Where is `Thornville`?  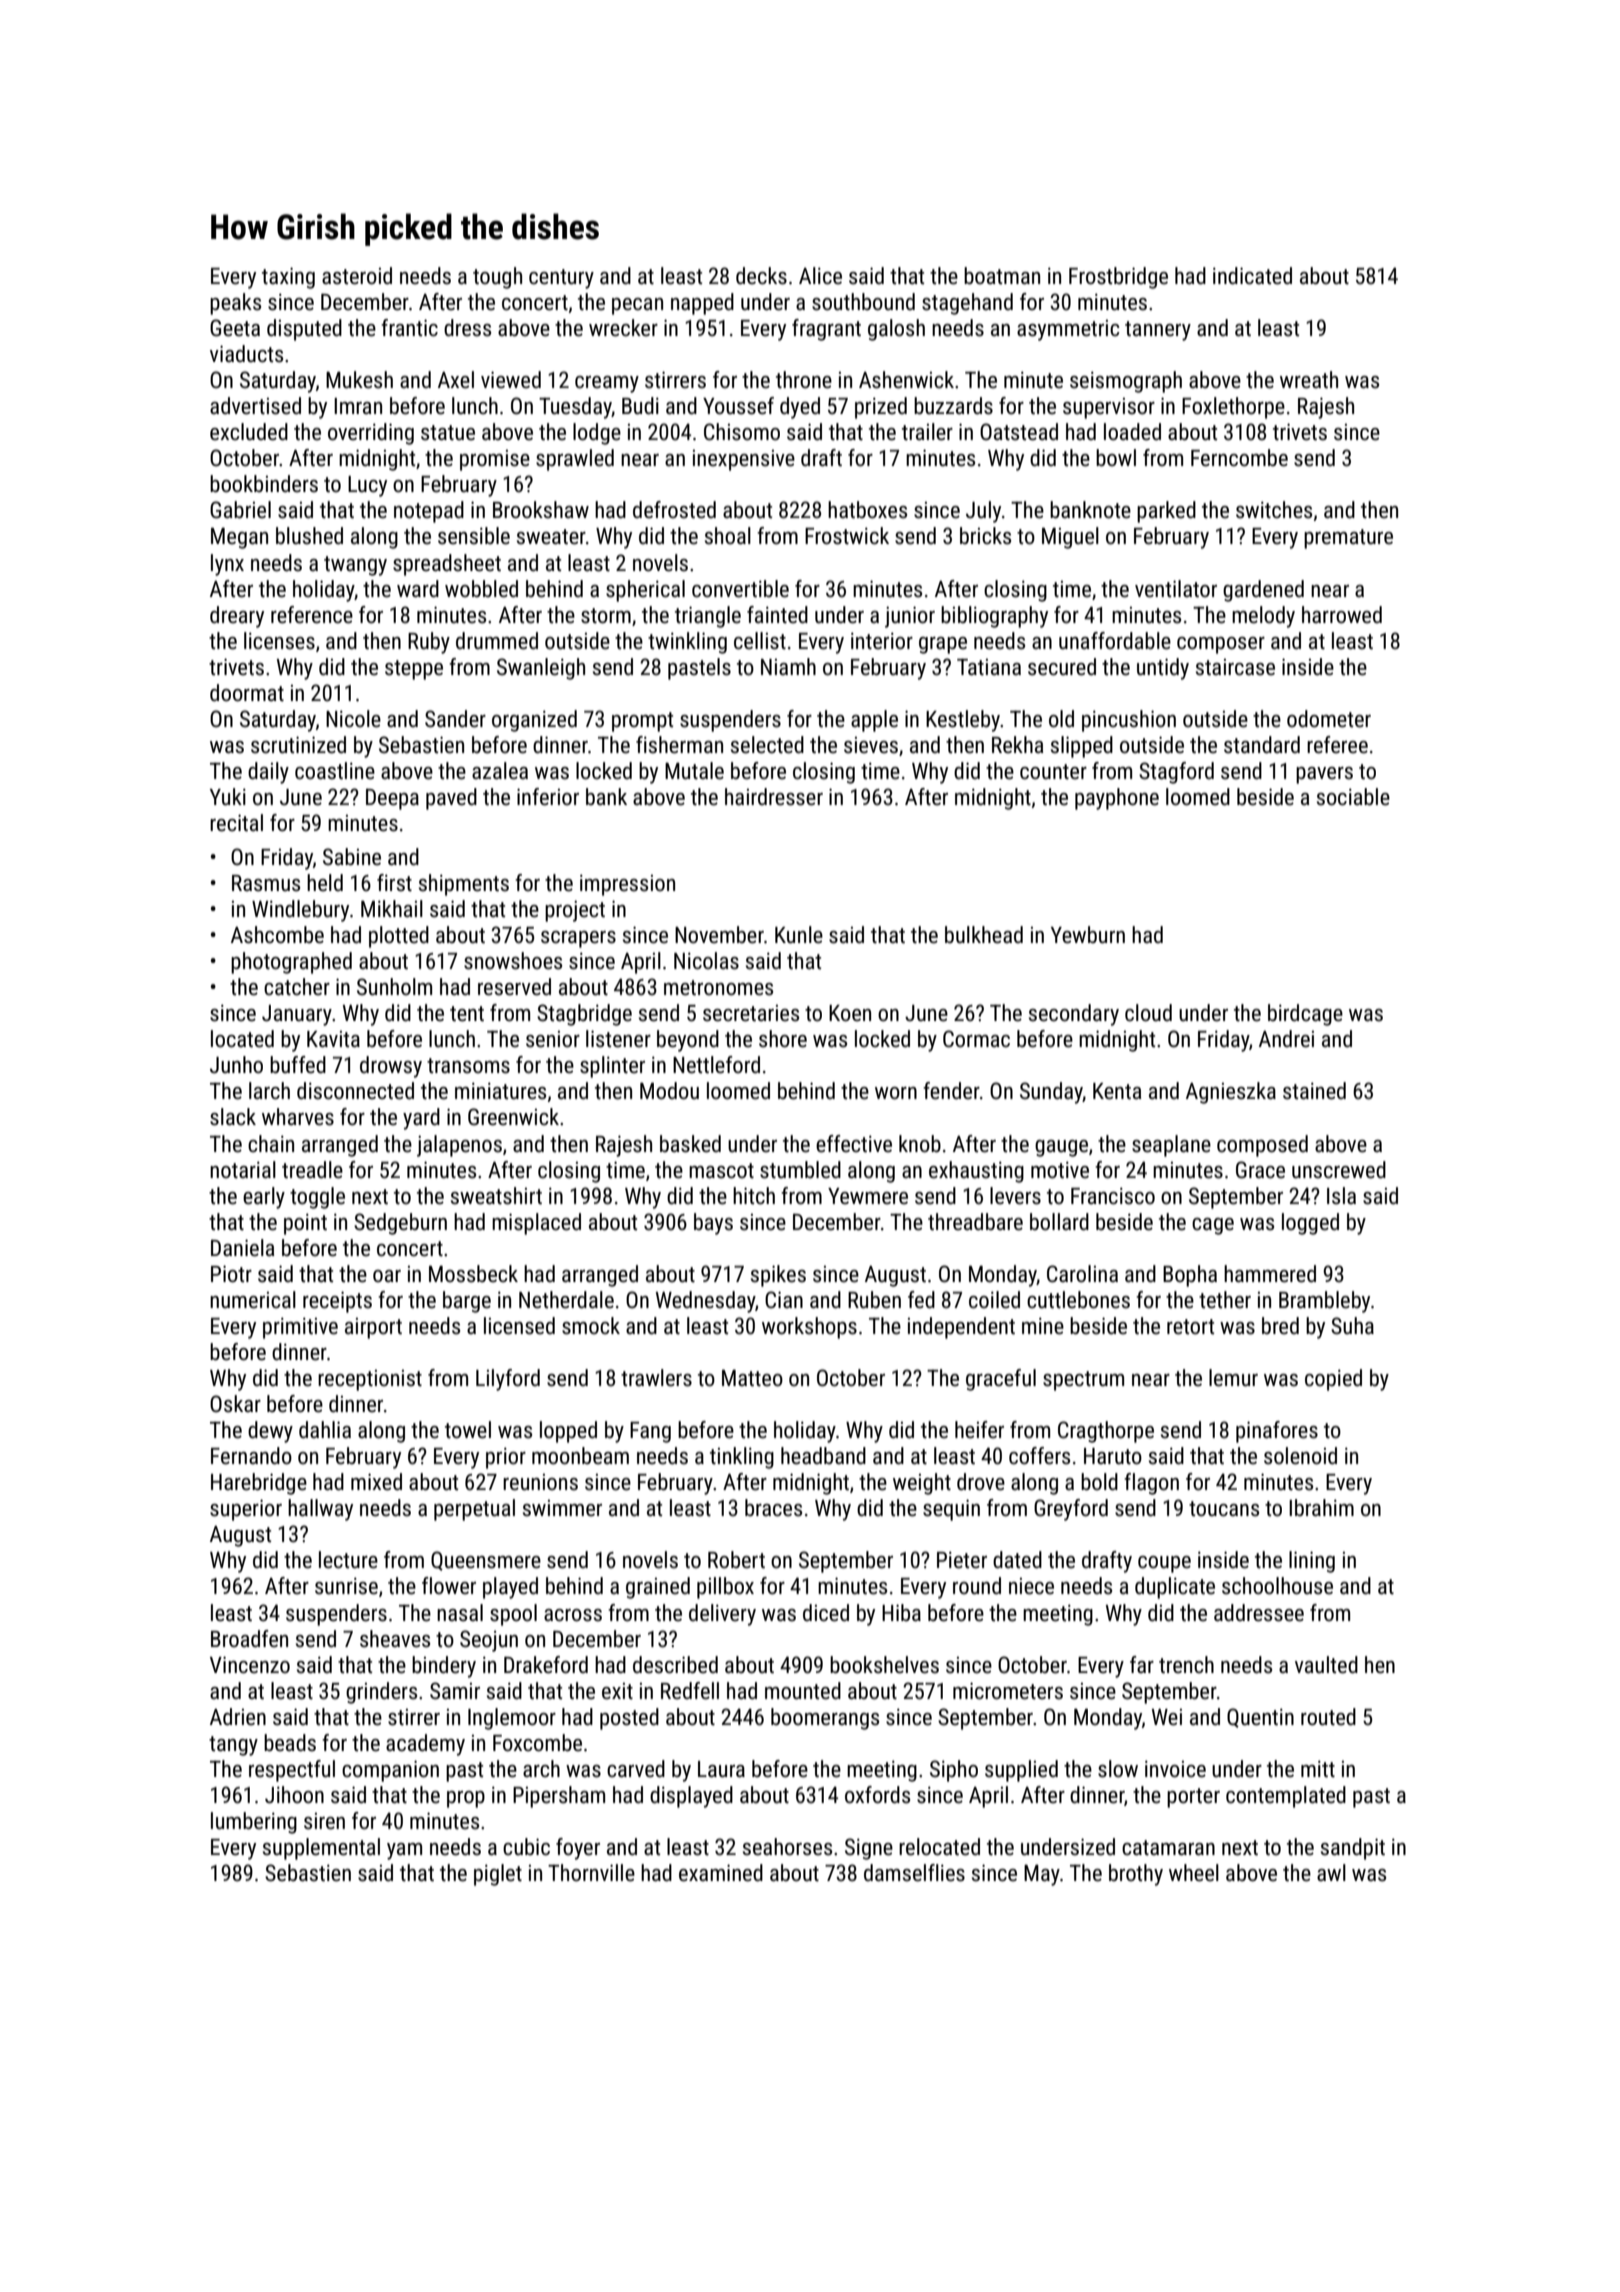 Thornville is located at coordinates (591, 1873).
